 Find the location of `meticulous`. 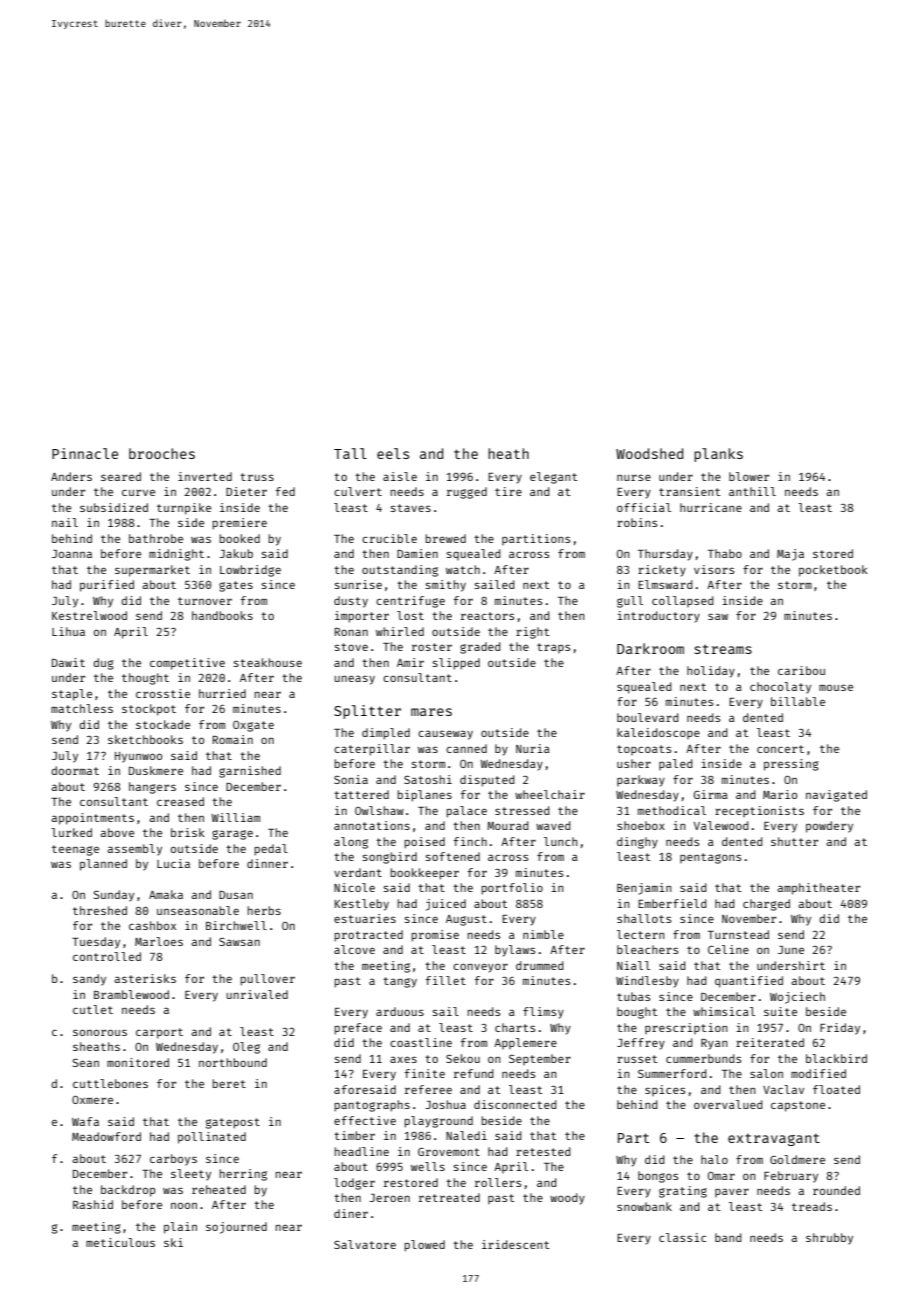

meticulous is located at coordinates (120, 1242).
